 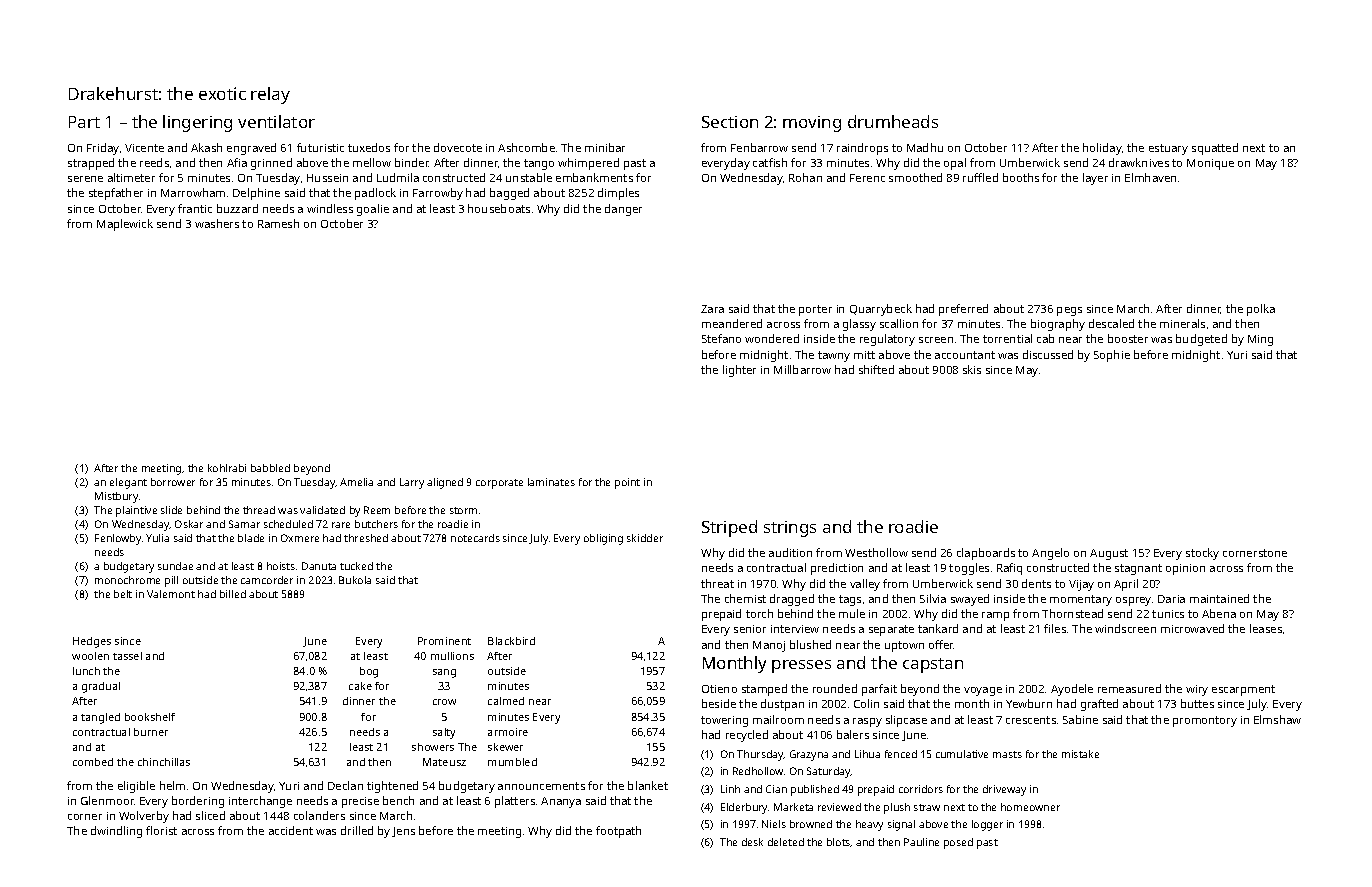 I want to click on clapboards, so click(x=986, y=554).
